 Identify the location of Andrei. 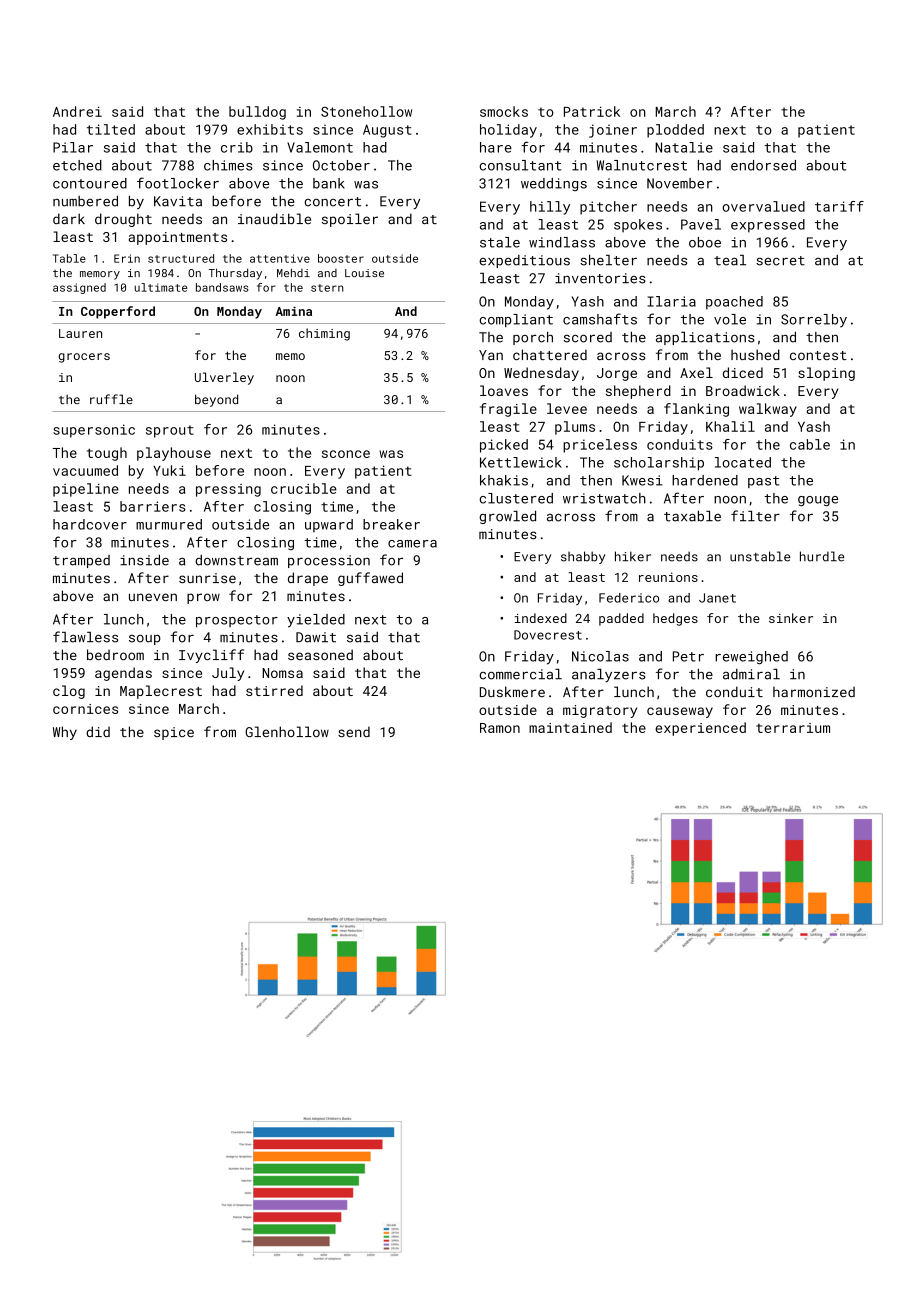
(77, 111).
